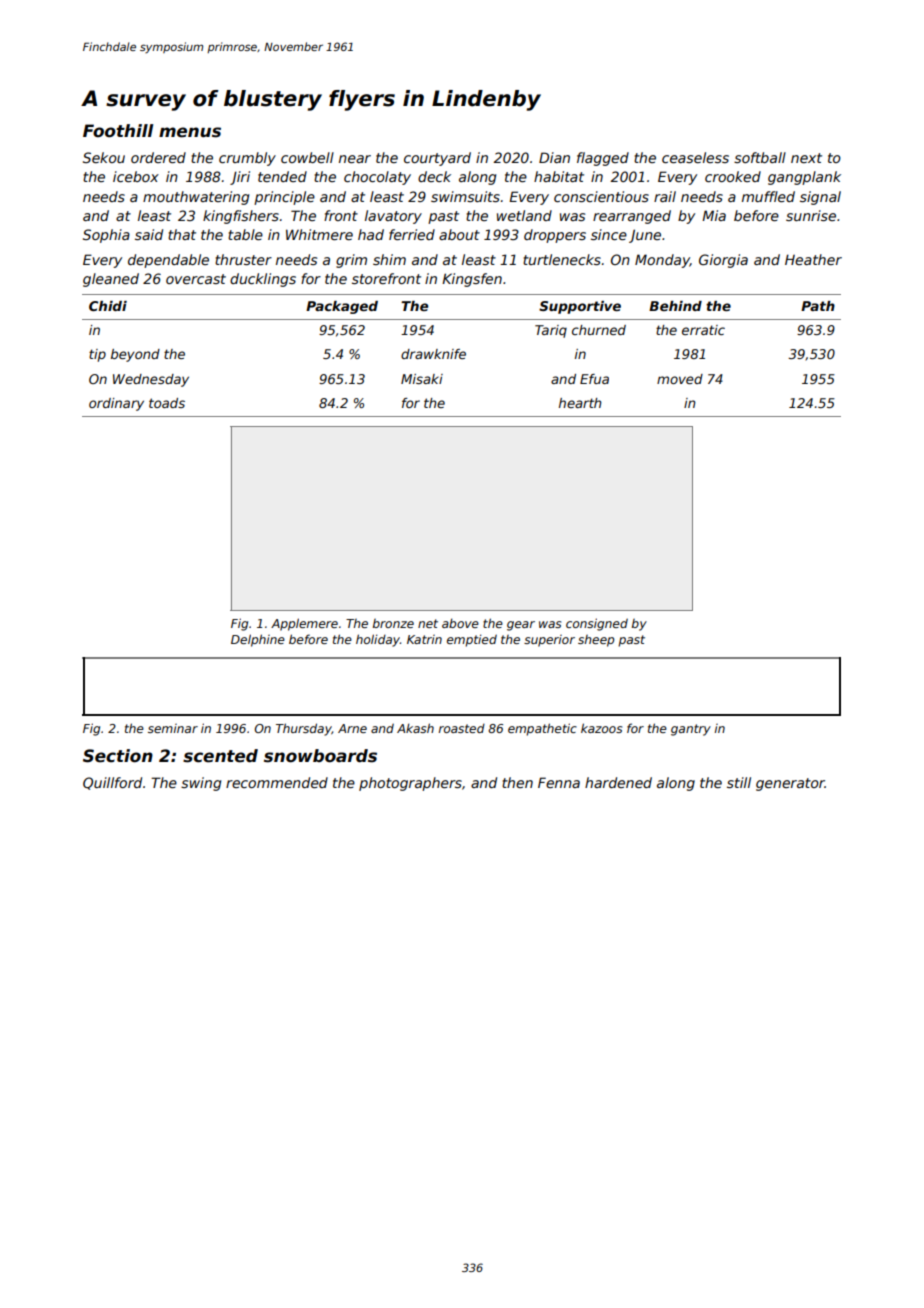  What do you see at coordinates (393, 623) in the image?
I see `bronze` at bounding box center [393, 623].
